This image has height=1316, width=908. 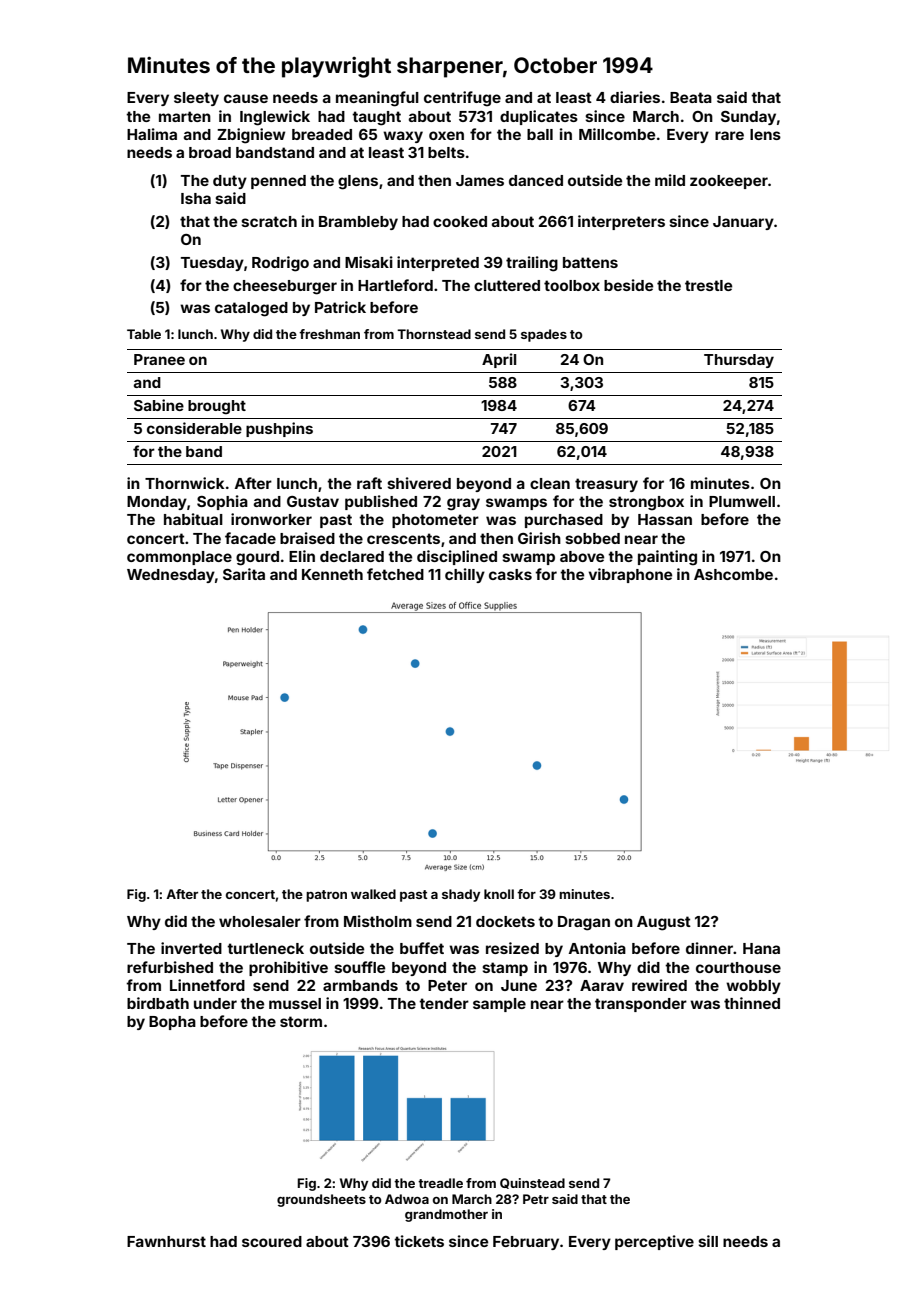 What do you see at coordinates (752, 1003) in the image?
I see `thinned` at bounding box center [752, 1003].
